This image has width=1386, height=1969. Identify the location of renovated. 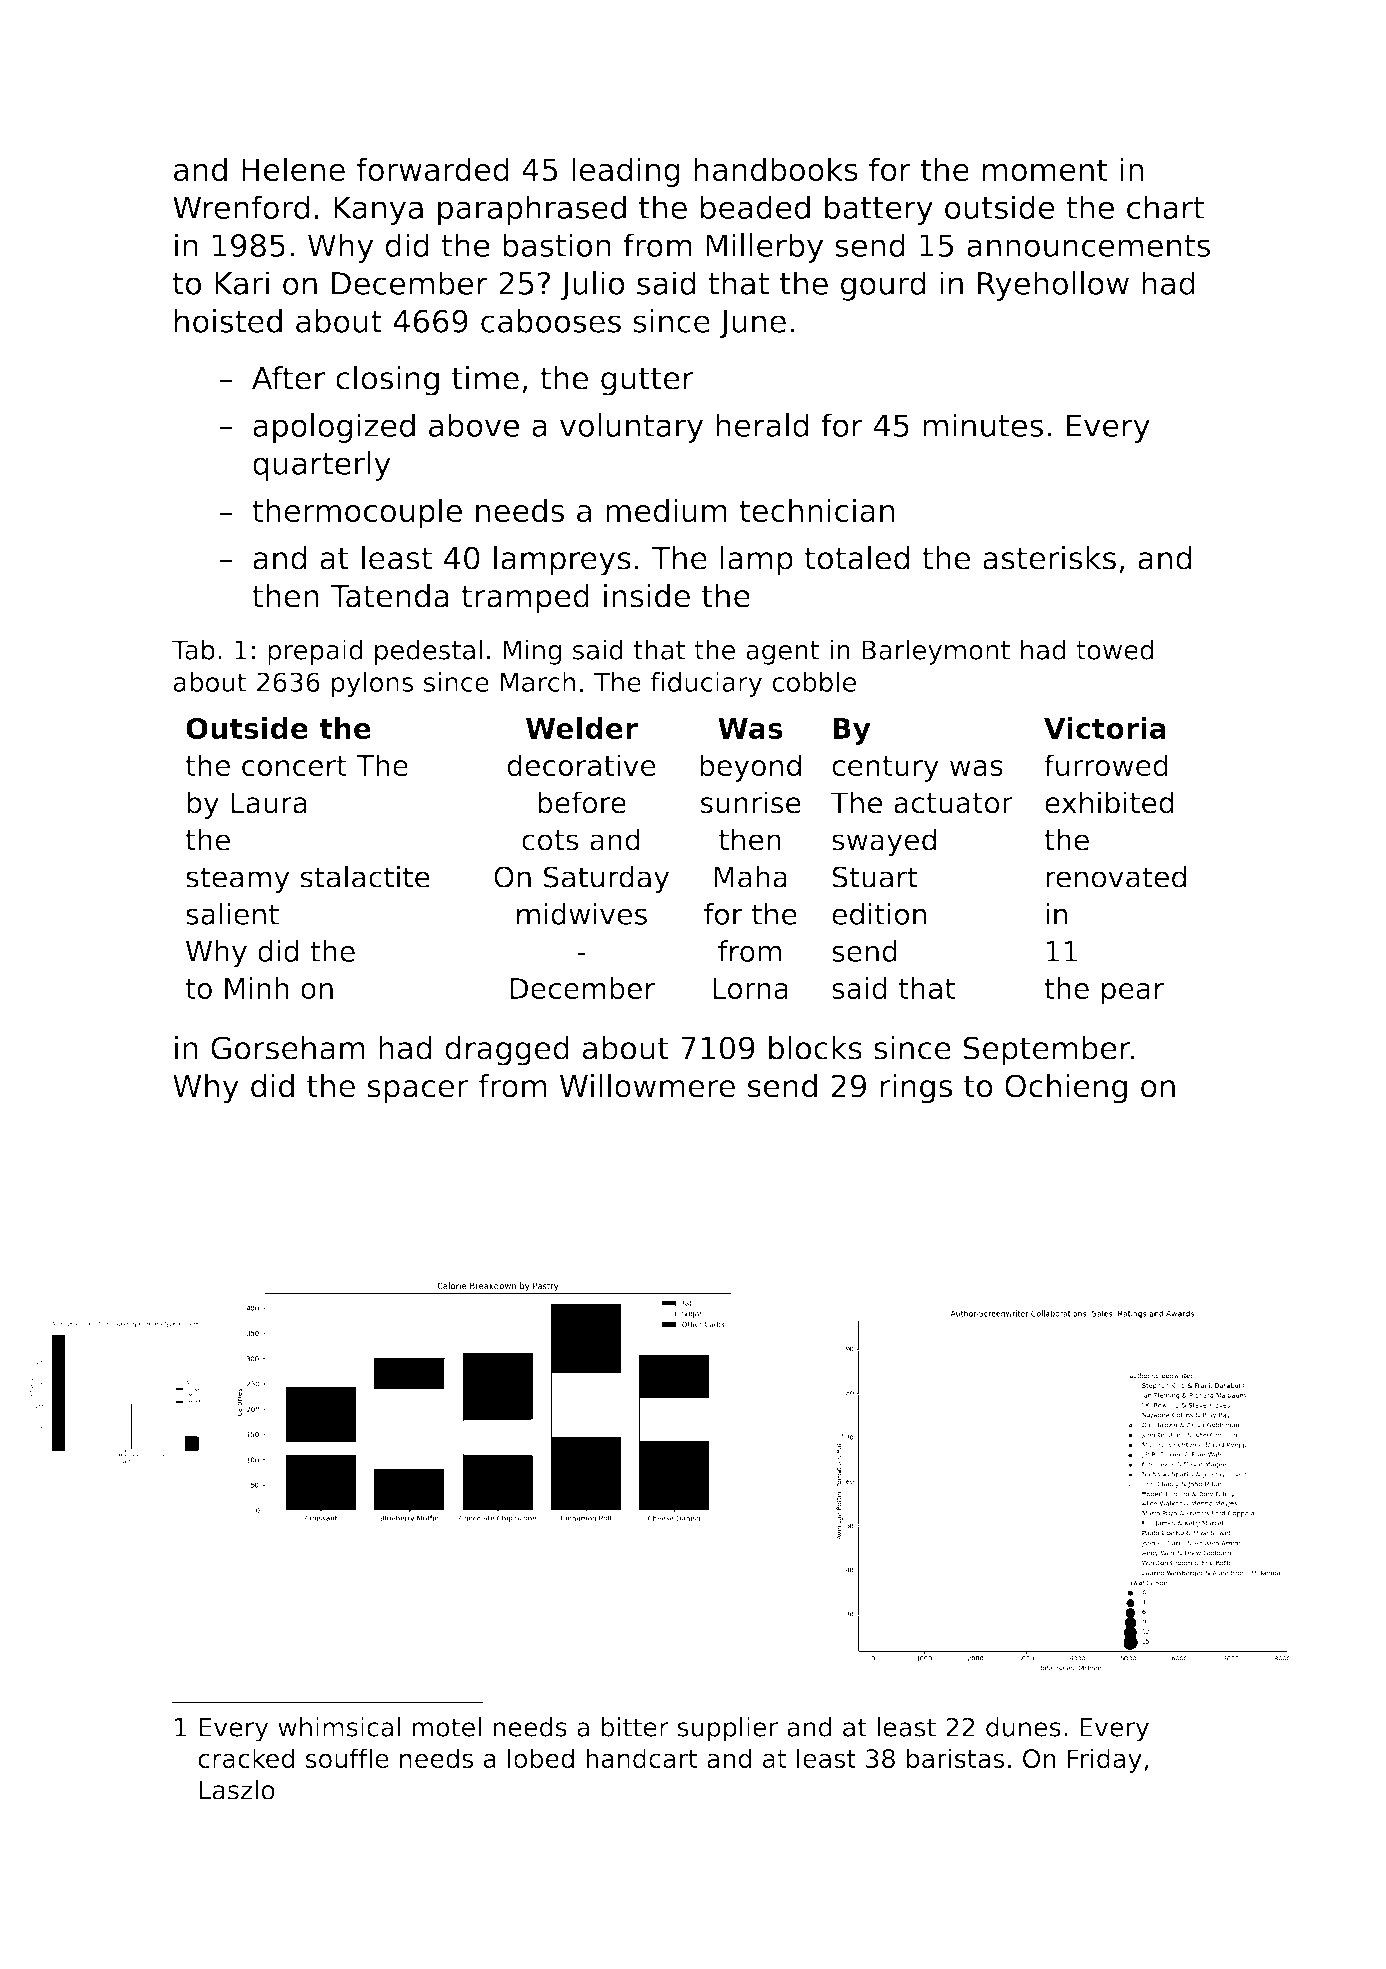
(1116, 877).
